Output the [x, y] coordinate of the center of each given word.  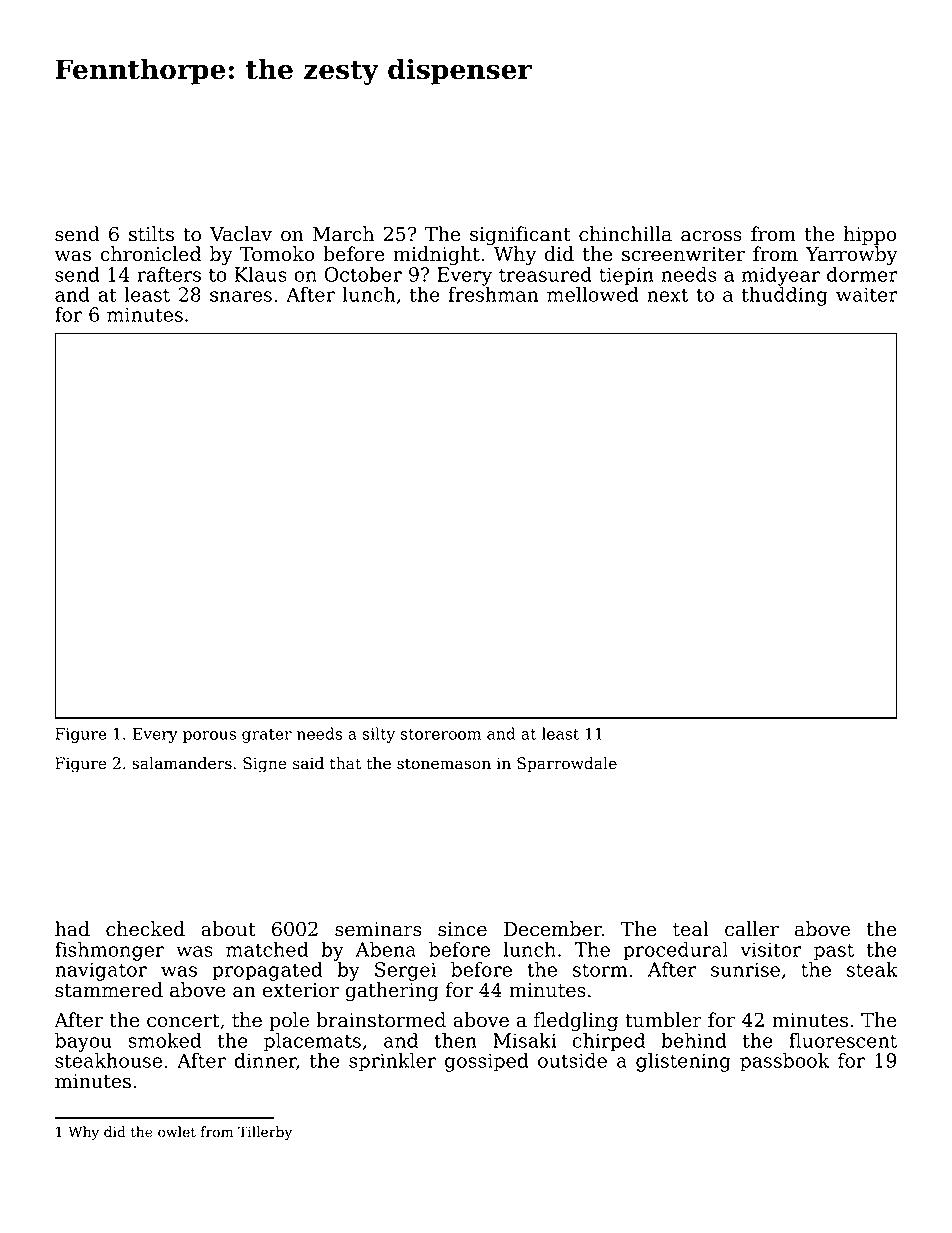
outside [572, 1060]
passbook [784, 1062]
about [228, 929]
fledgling [576, 1022]
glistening [683, 1062]
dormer [862, 274]
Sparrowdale [567, 765]
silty [379, 735]
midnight [436, 256]
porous [209, 737]
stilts [151, 234]
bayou [83, 1042]
